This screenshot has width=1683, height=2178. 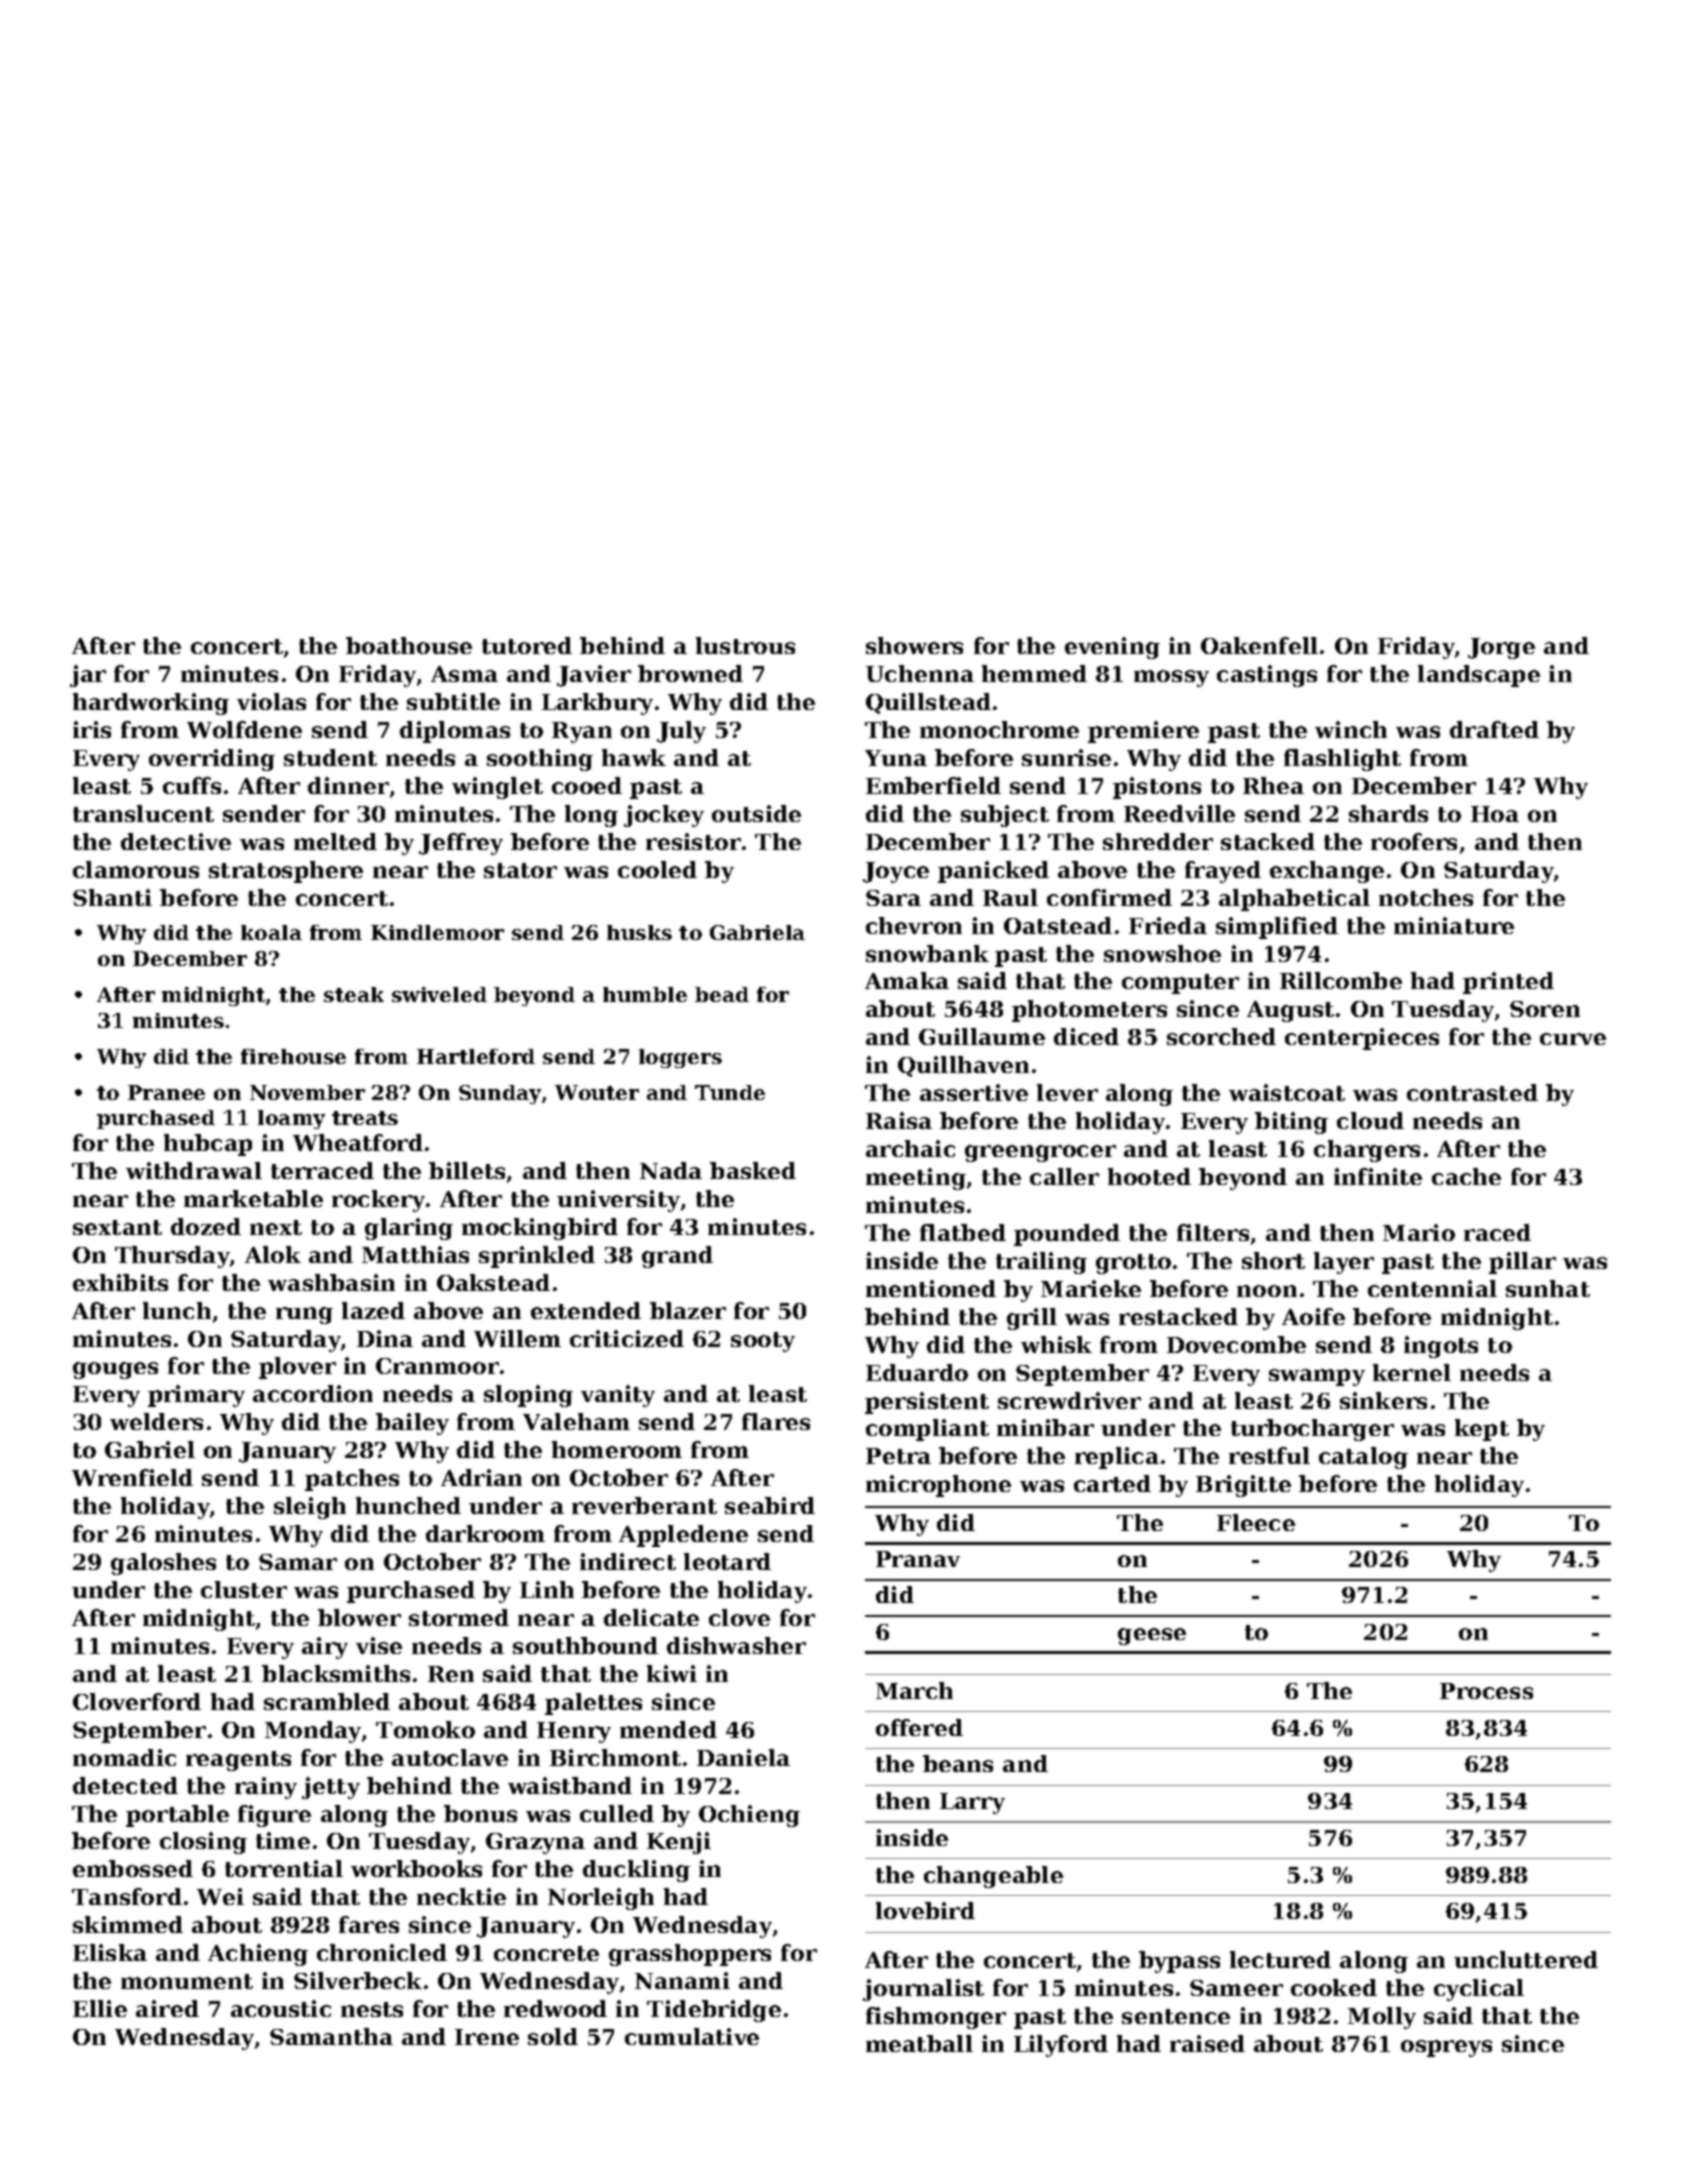 I want to click on Raisa, so click(x=899, y=1120).
